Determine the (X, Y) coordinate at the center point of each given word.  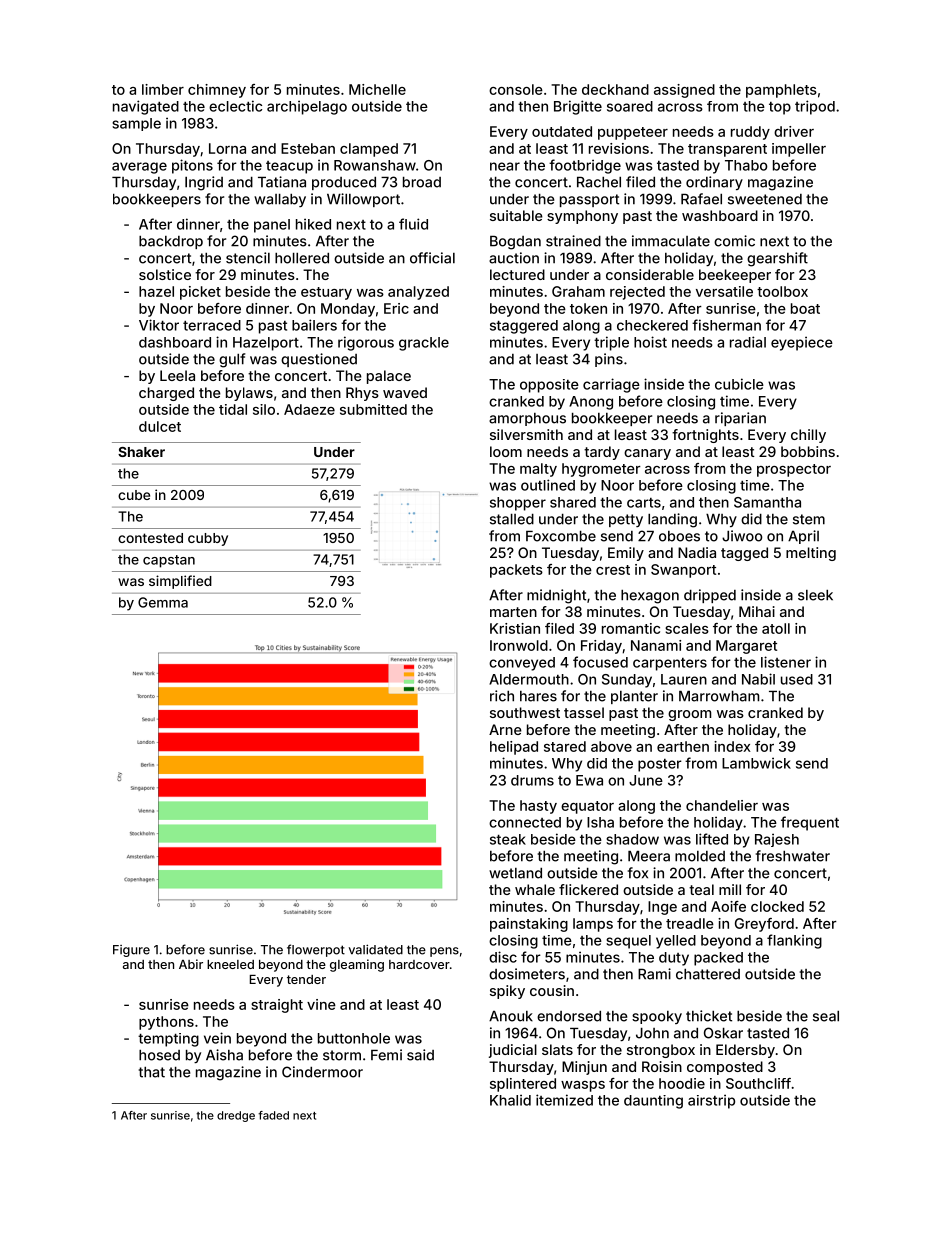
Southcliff (758, 1083)
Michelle (377, 89)
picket (200, 293)
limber (163, 89)
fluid (413, 224)
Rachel (599, 182)
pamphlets (781, 91)
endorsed (569, 1016)
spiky (507, 992)
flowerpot (316, 950)
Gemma (163, 602)
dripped (710, 596)
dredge (236, 1116)
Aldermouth (529, 679)
